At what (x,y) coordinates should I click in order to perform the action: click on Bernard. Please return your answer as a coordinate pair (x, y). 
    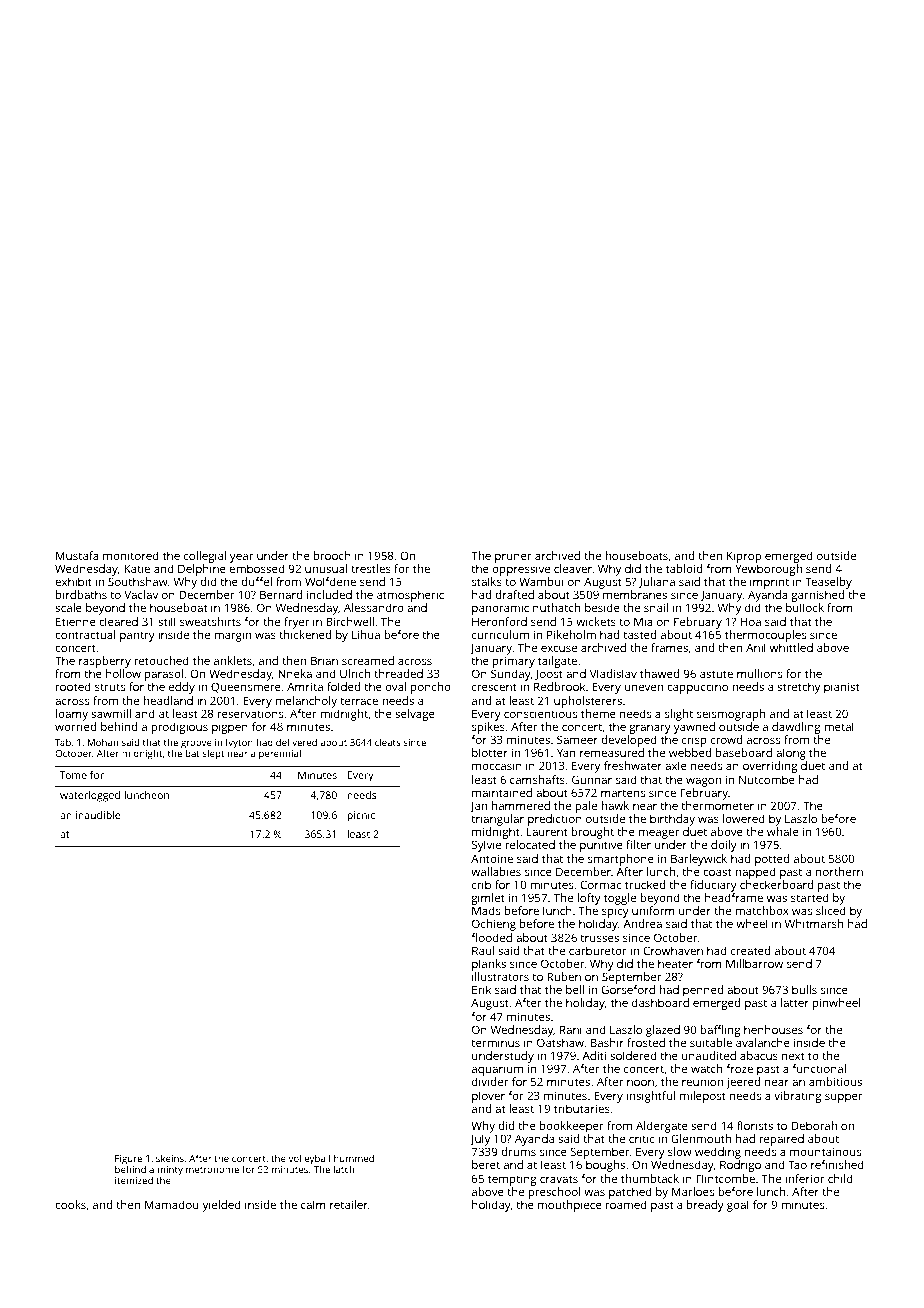
    Looking at the image, I should click on (281, 594).
